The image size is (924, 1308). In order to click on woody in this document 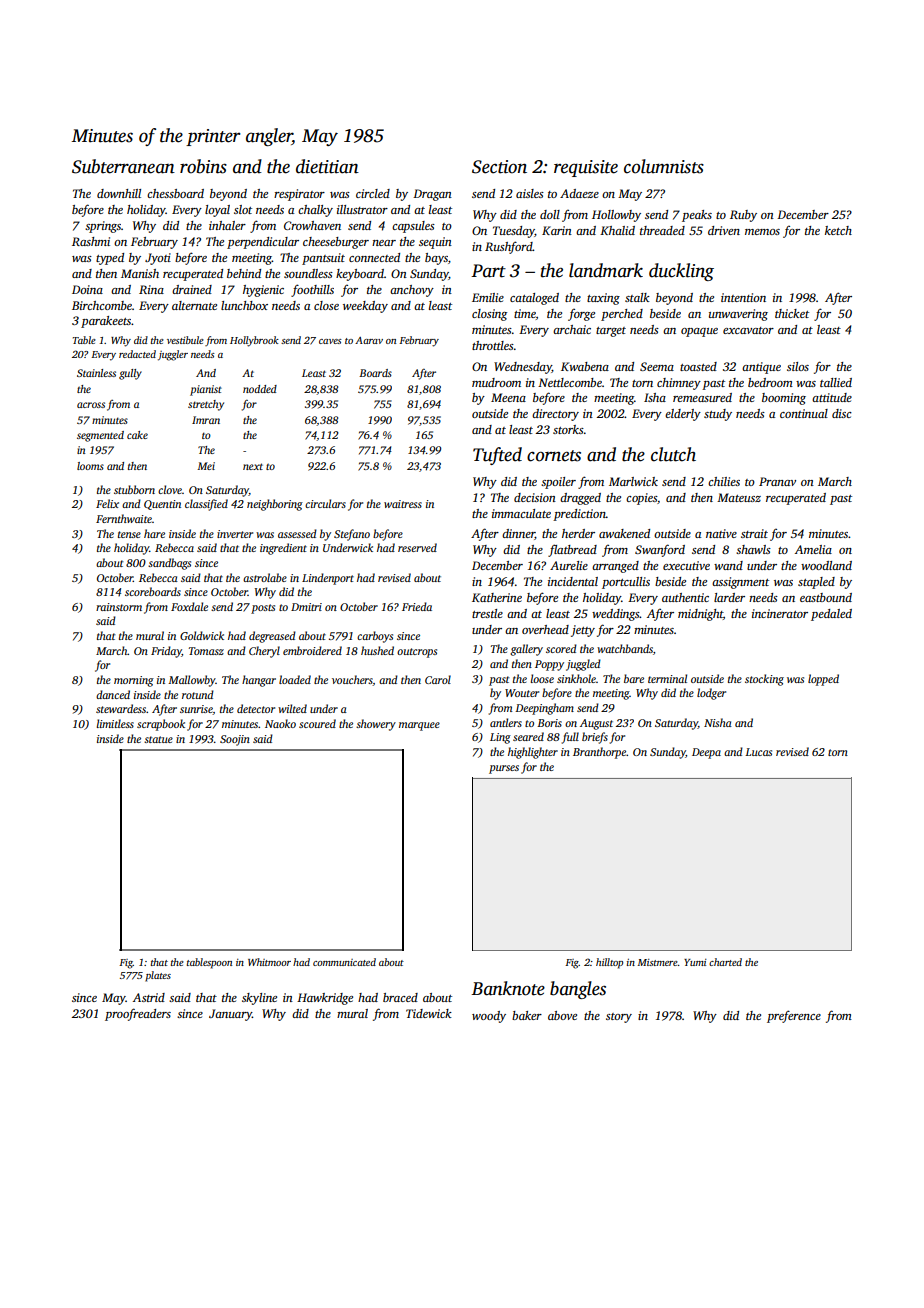, I will do `click(489, 1017)`.
